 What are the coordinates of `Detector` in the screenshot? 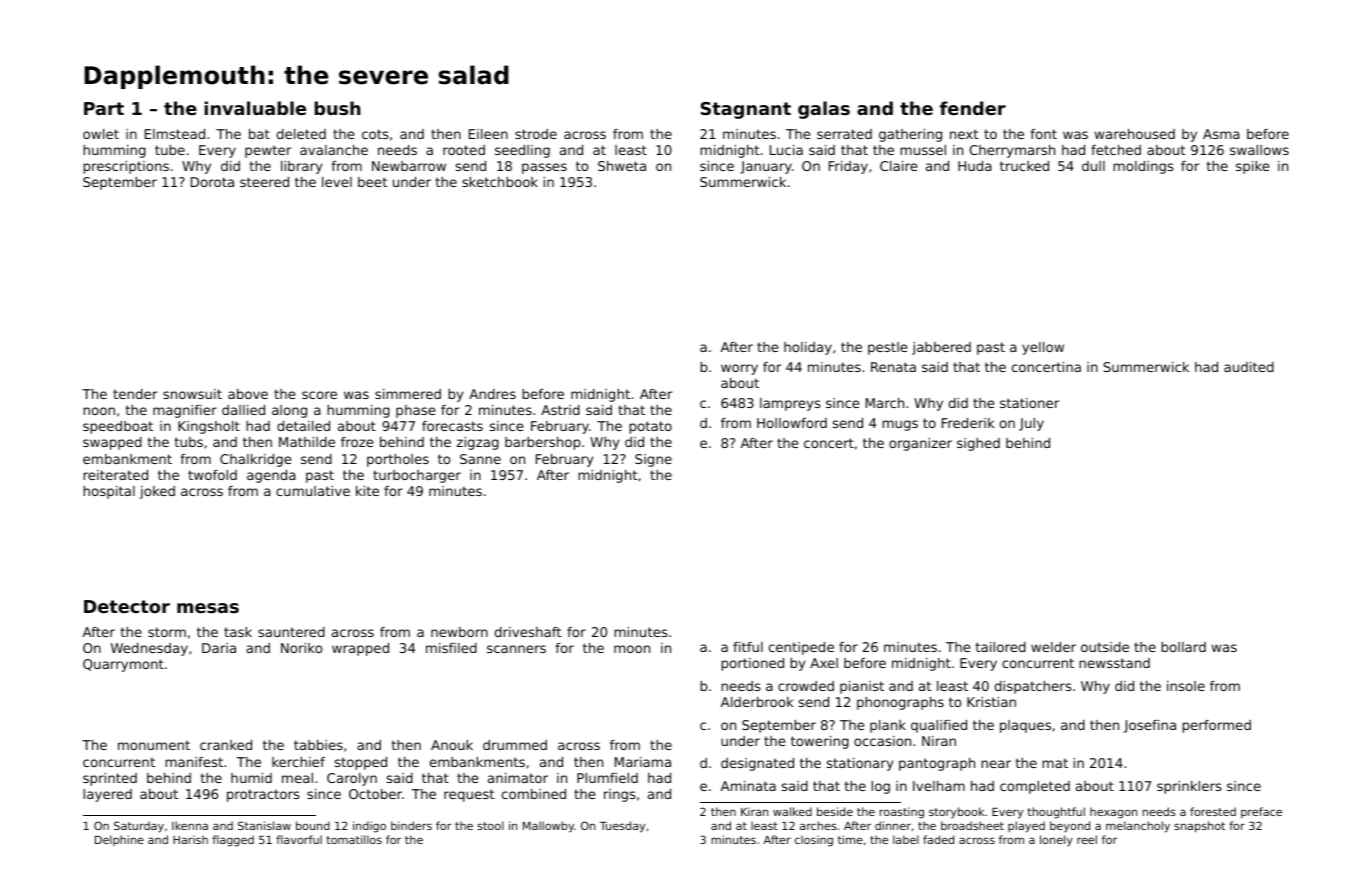 It's located at (127, 606).
